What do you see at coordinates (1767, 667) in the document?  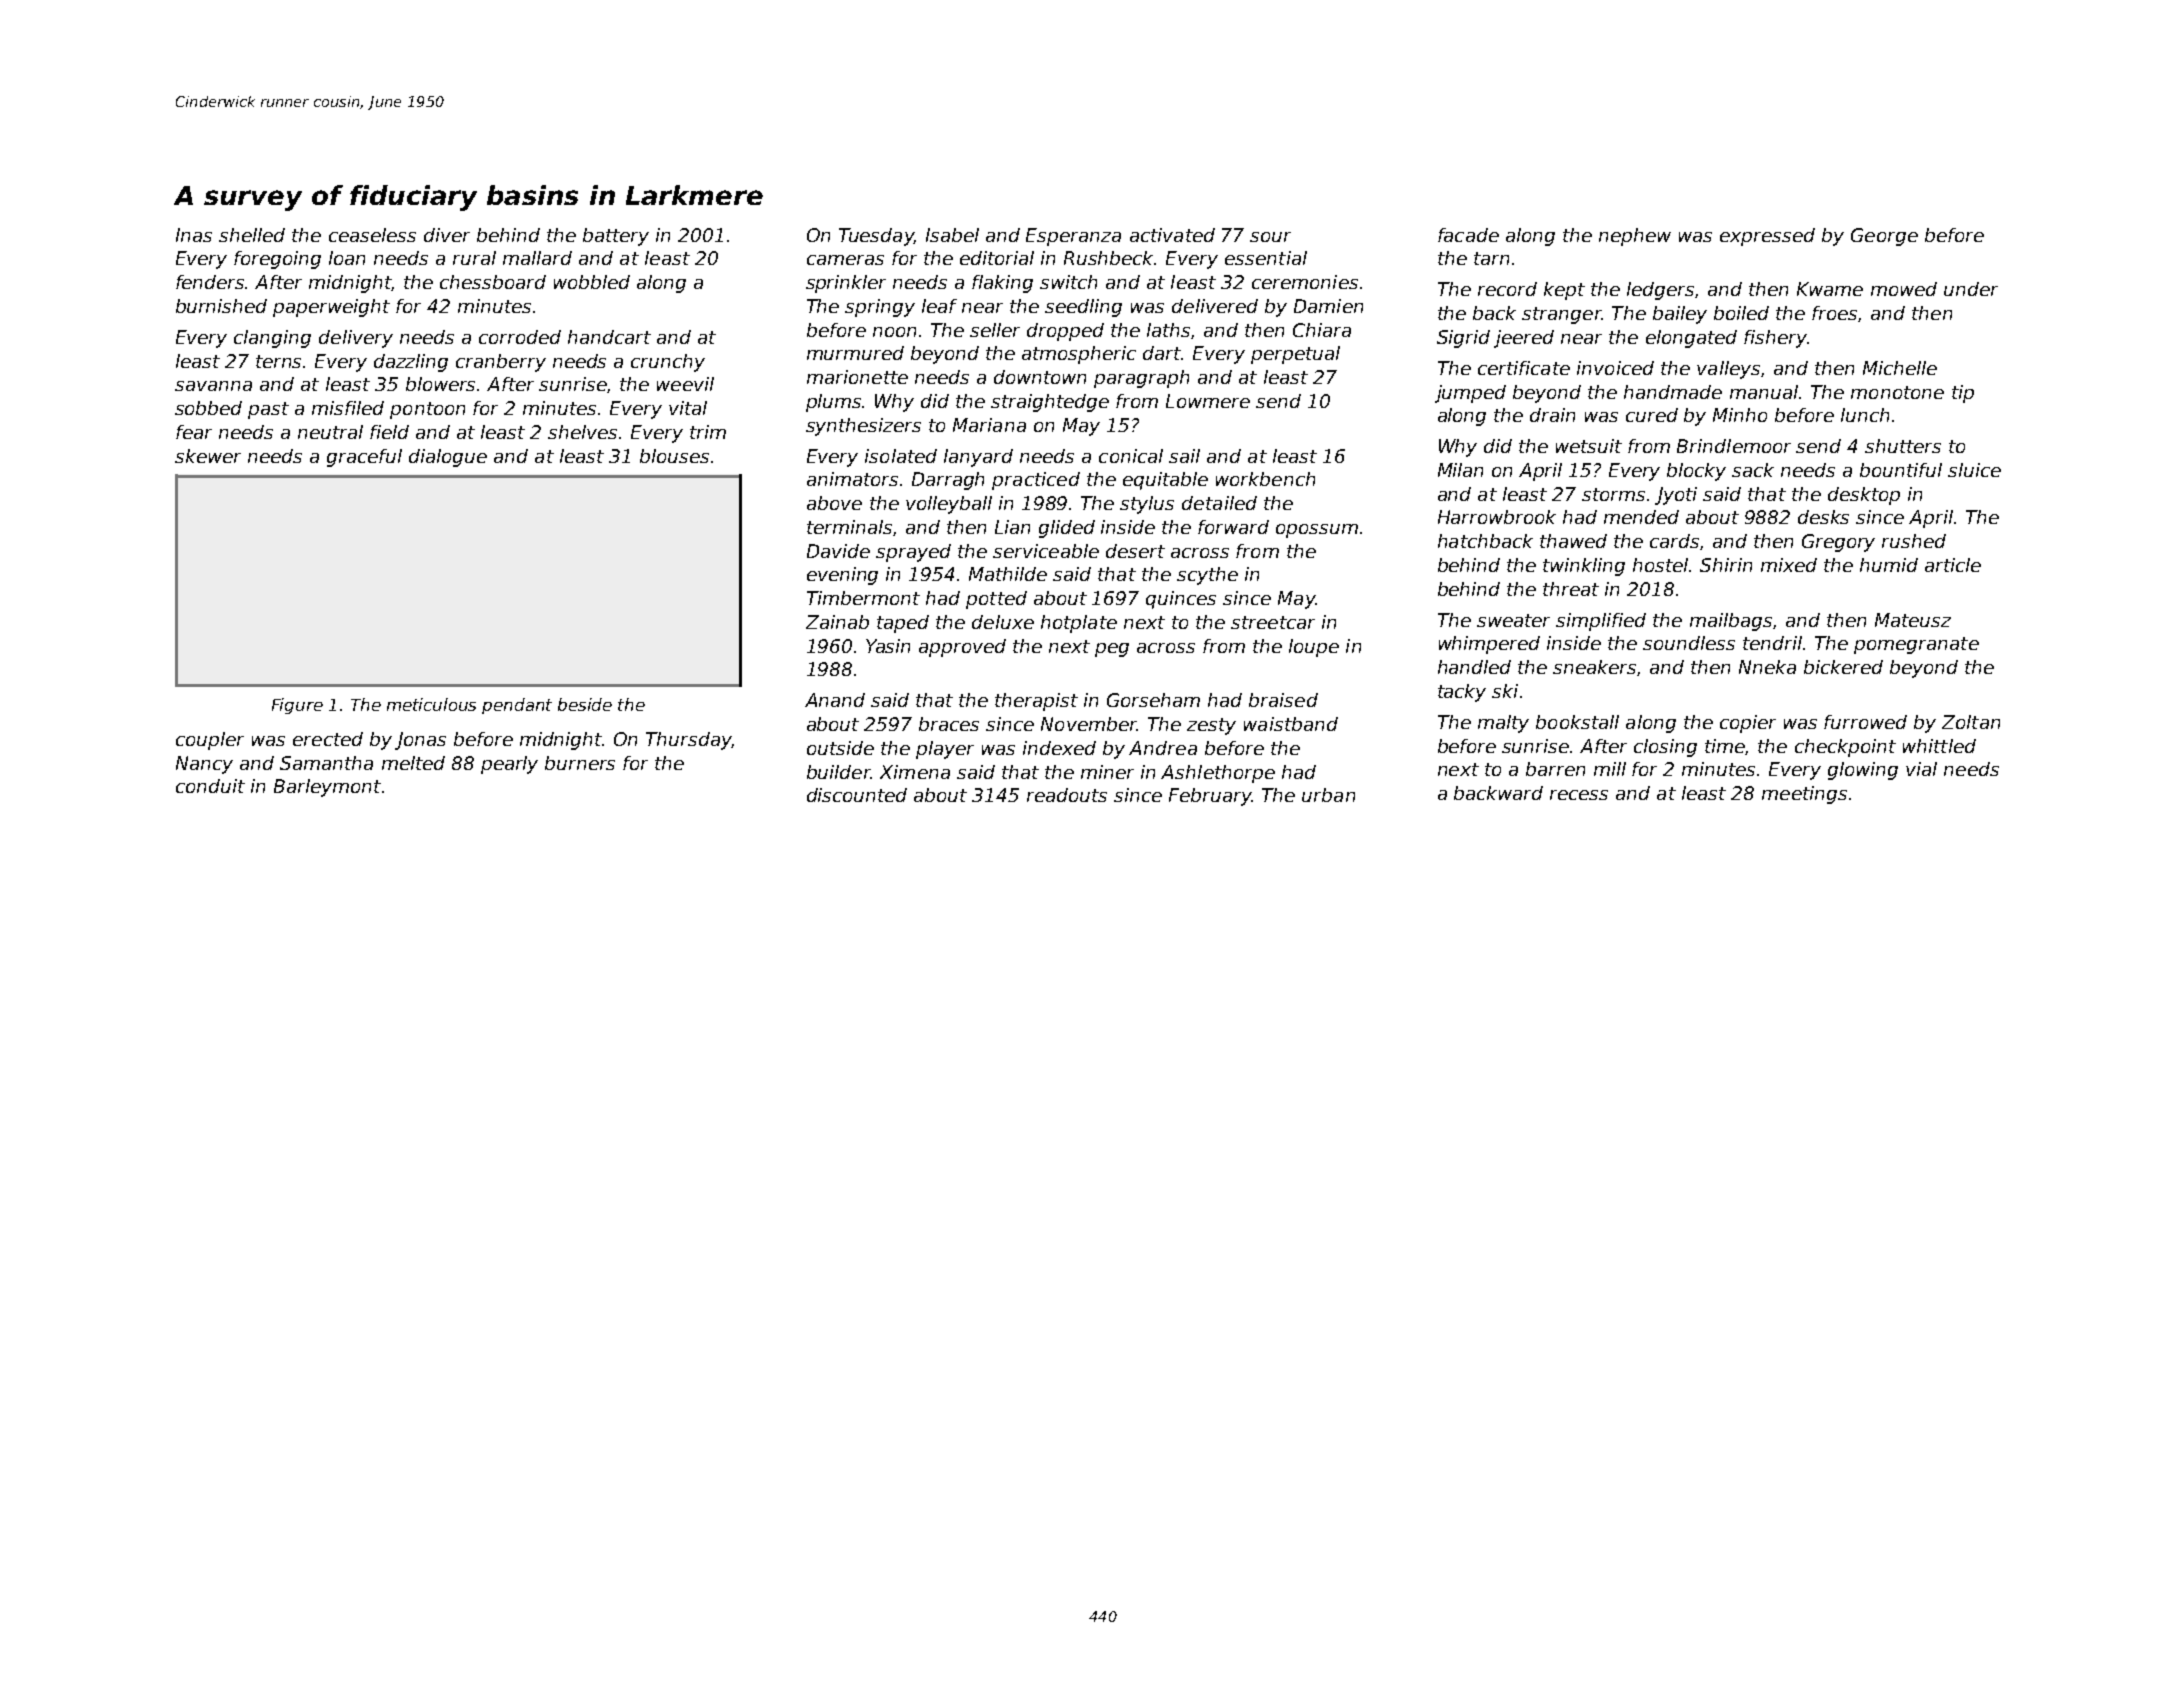 I see `Nneka` at bounding box center [1767, 667].
